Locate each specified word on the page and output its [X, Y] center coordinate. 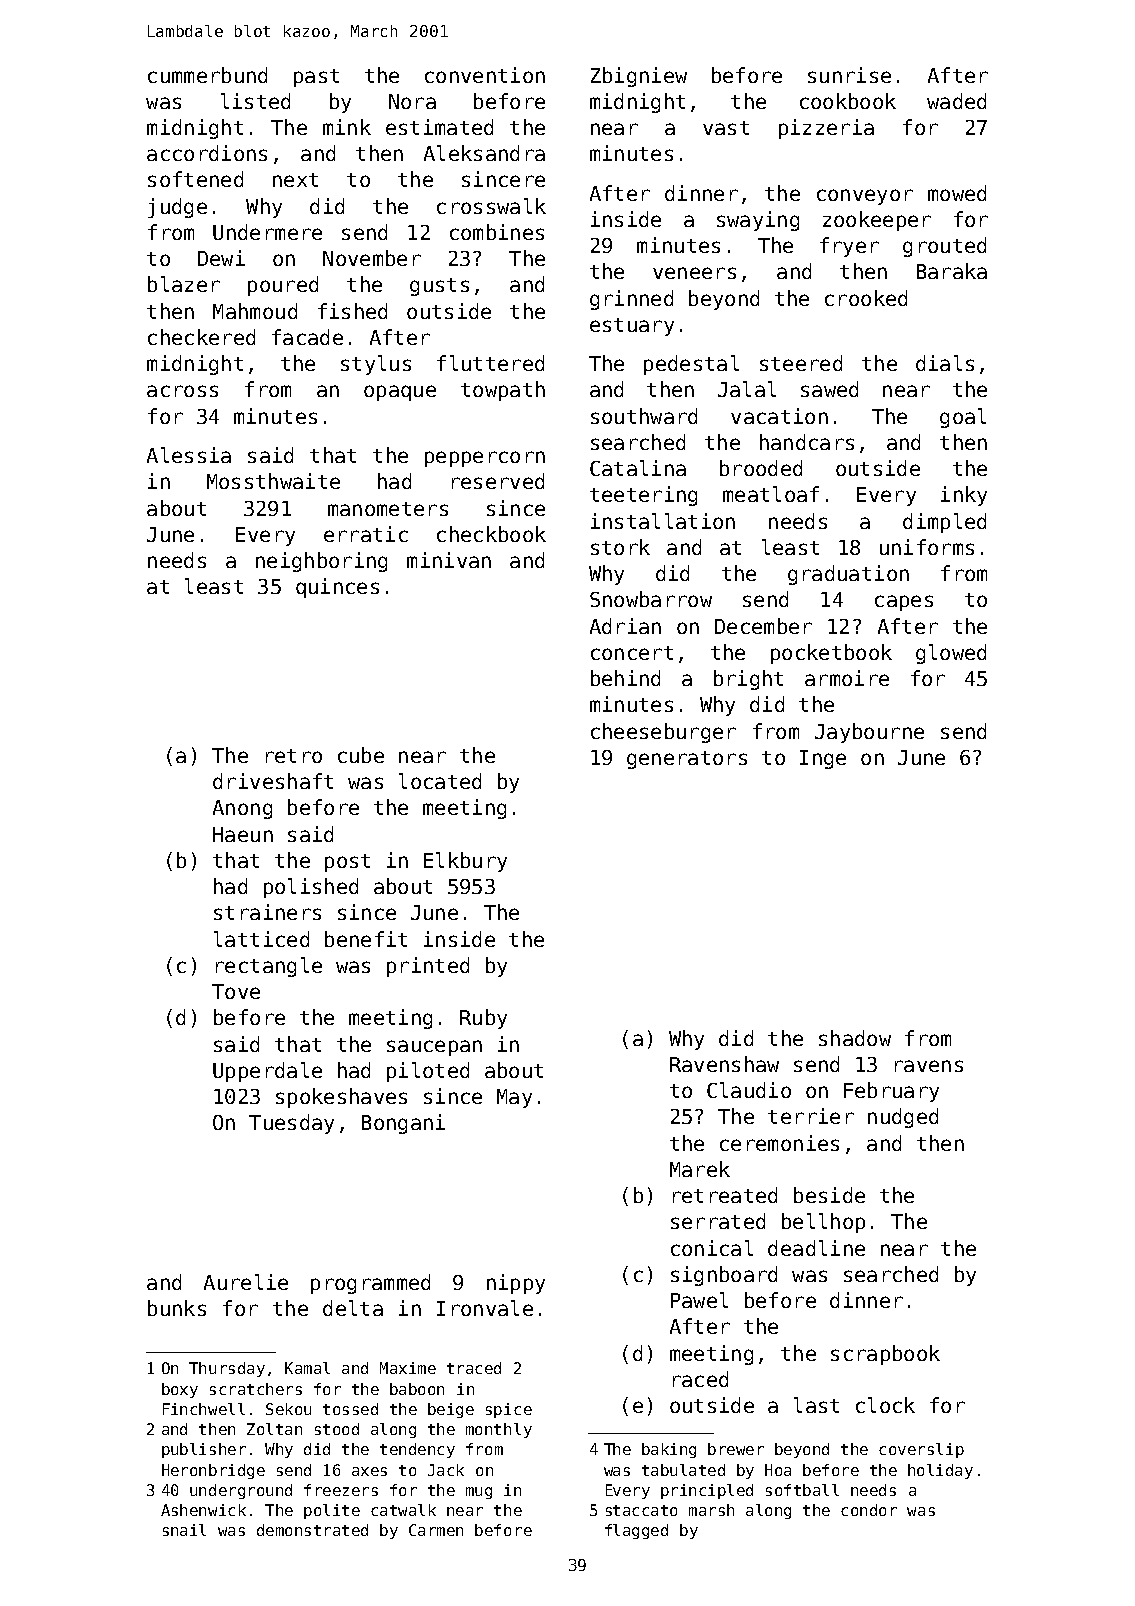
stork [620, 547]
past [316, 78]
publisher [204, 1450]
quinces [337, 588]
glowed [951, 654]
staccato [641, 1510]
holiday [940, 1471]
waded [956, 101]
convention [485, 75]
